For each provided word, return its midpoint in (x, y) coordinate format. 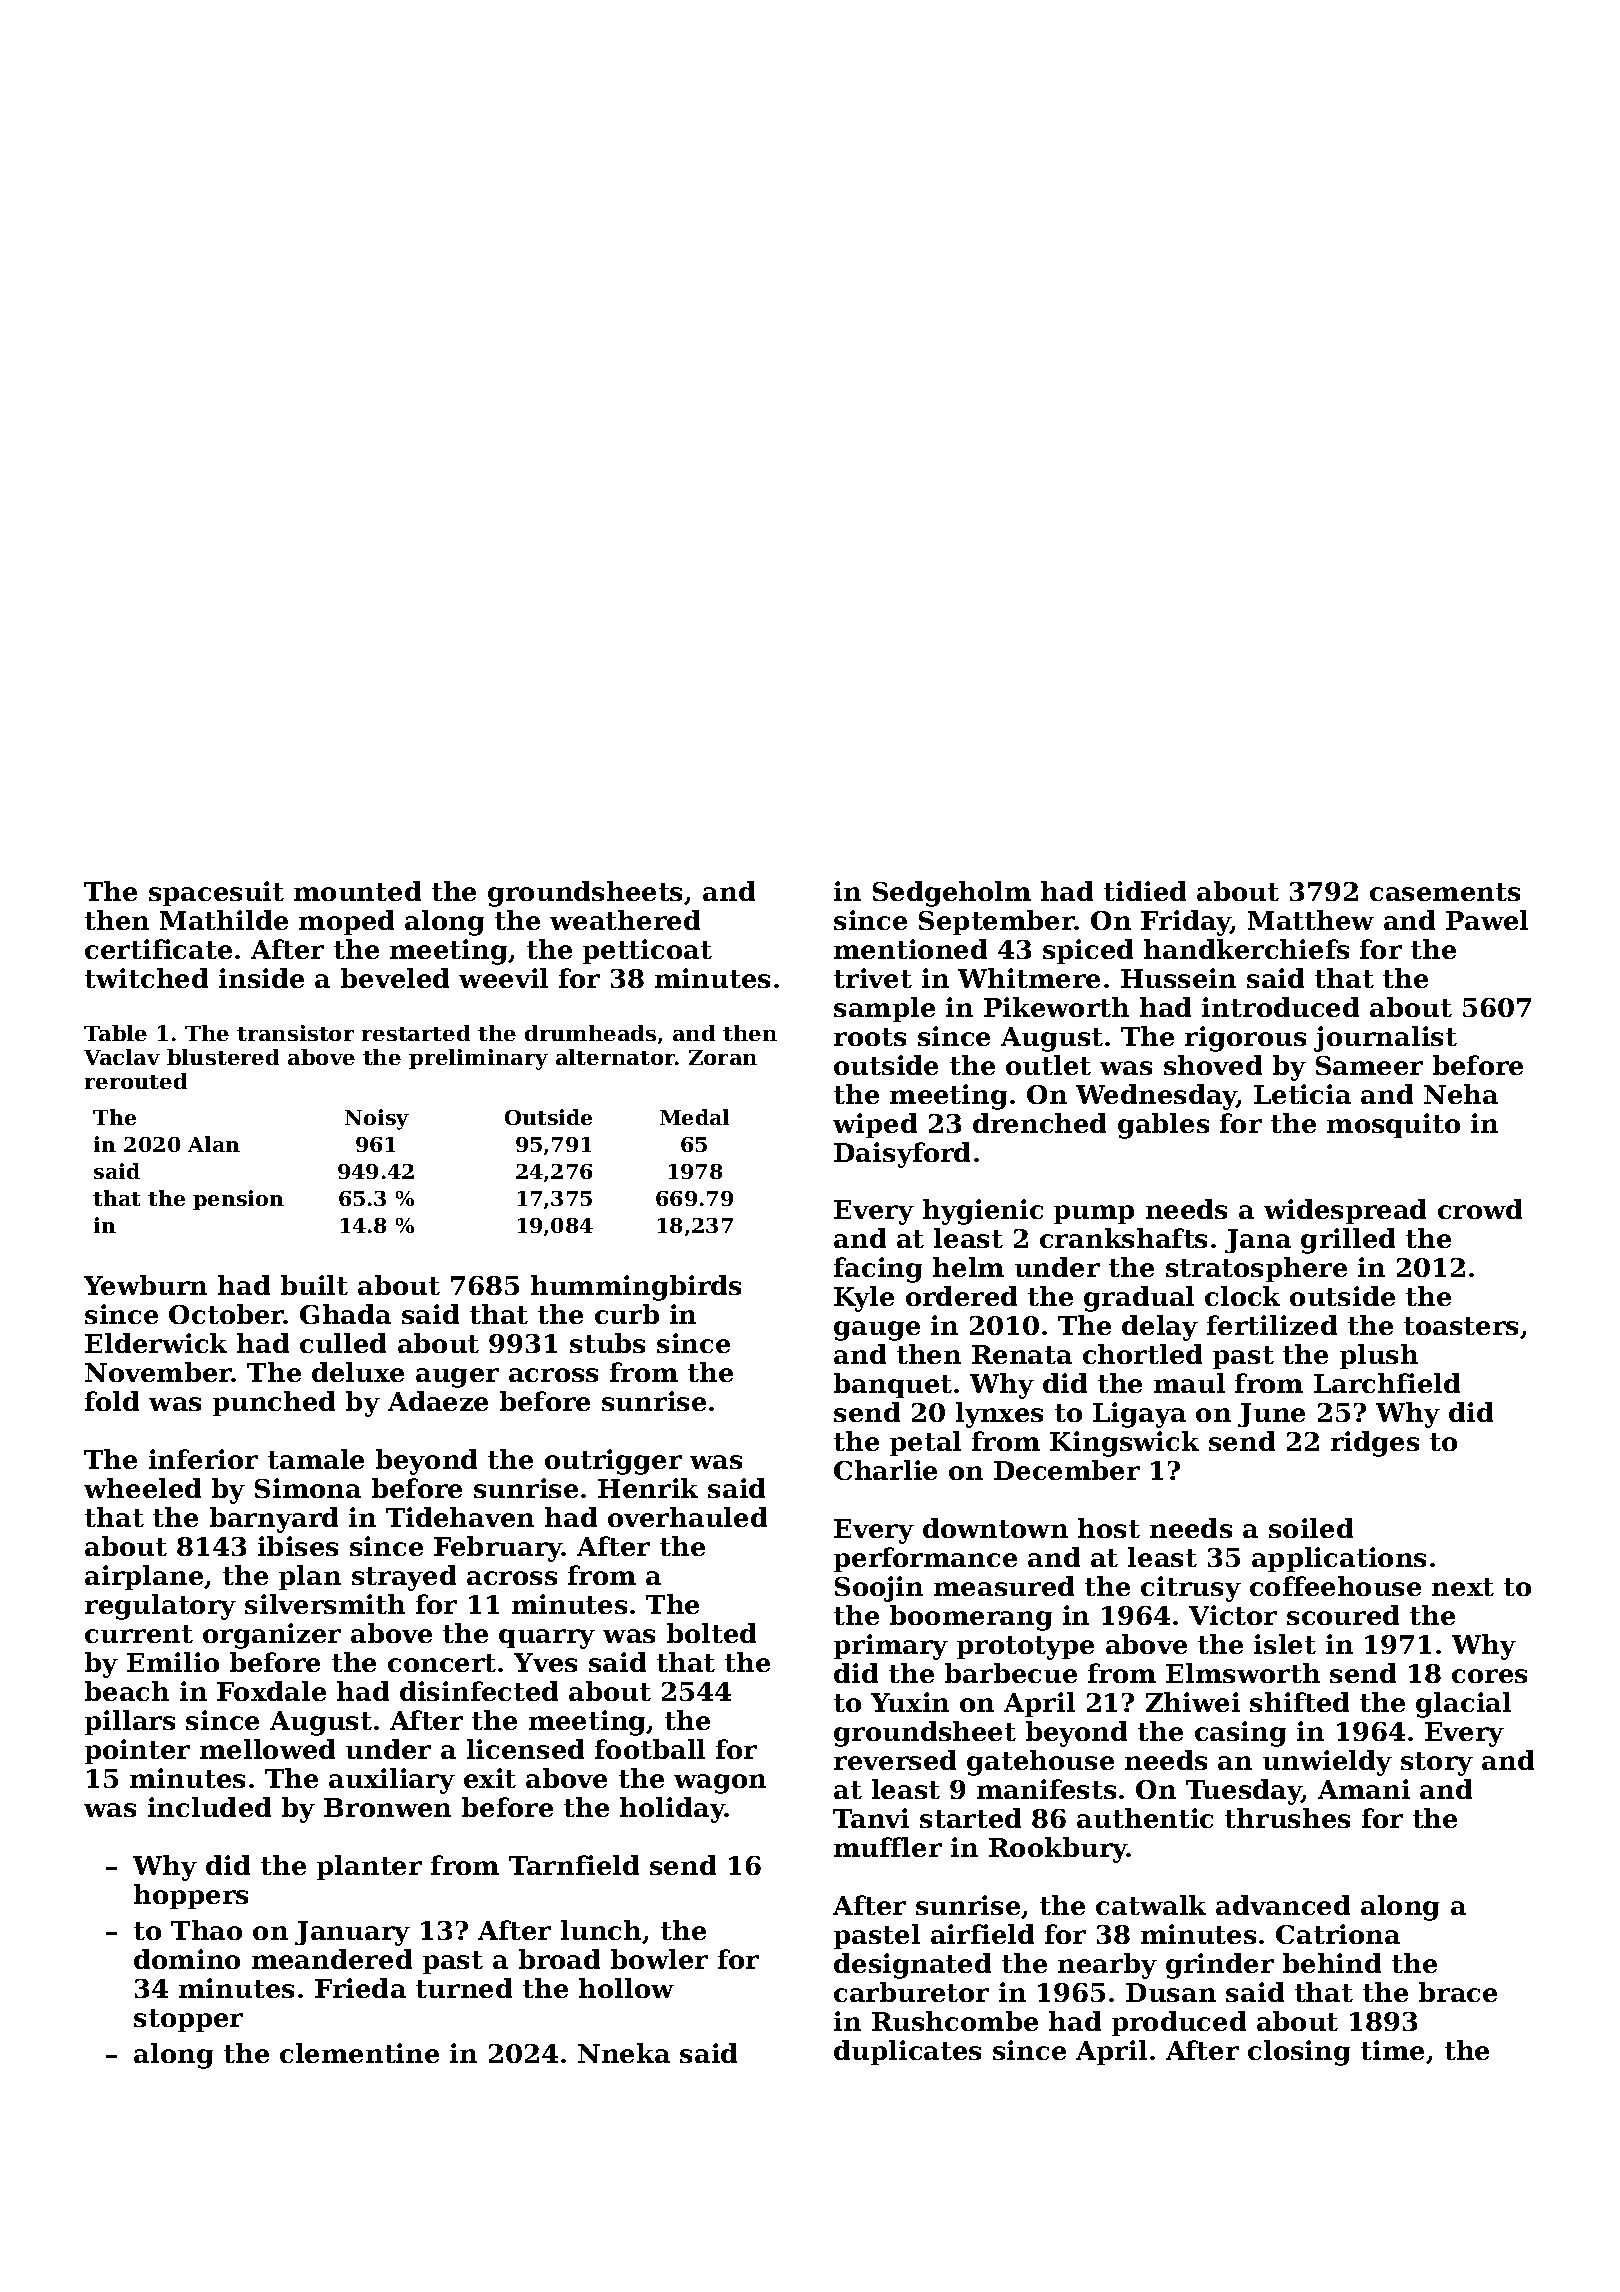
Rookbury (1058, 1850)
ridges (1375, 1444)
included (209, 1807)
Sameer (1369, 1065)
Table (115, 1033)
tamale (316, 1459)
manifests (1046, 1789)
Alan (214, 1144)
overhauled (687, 1517)
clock (1242, 1296)
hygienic (983, 1212)
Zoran (723, 1057)
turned (464, 1988)
